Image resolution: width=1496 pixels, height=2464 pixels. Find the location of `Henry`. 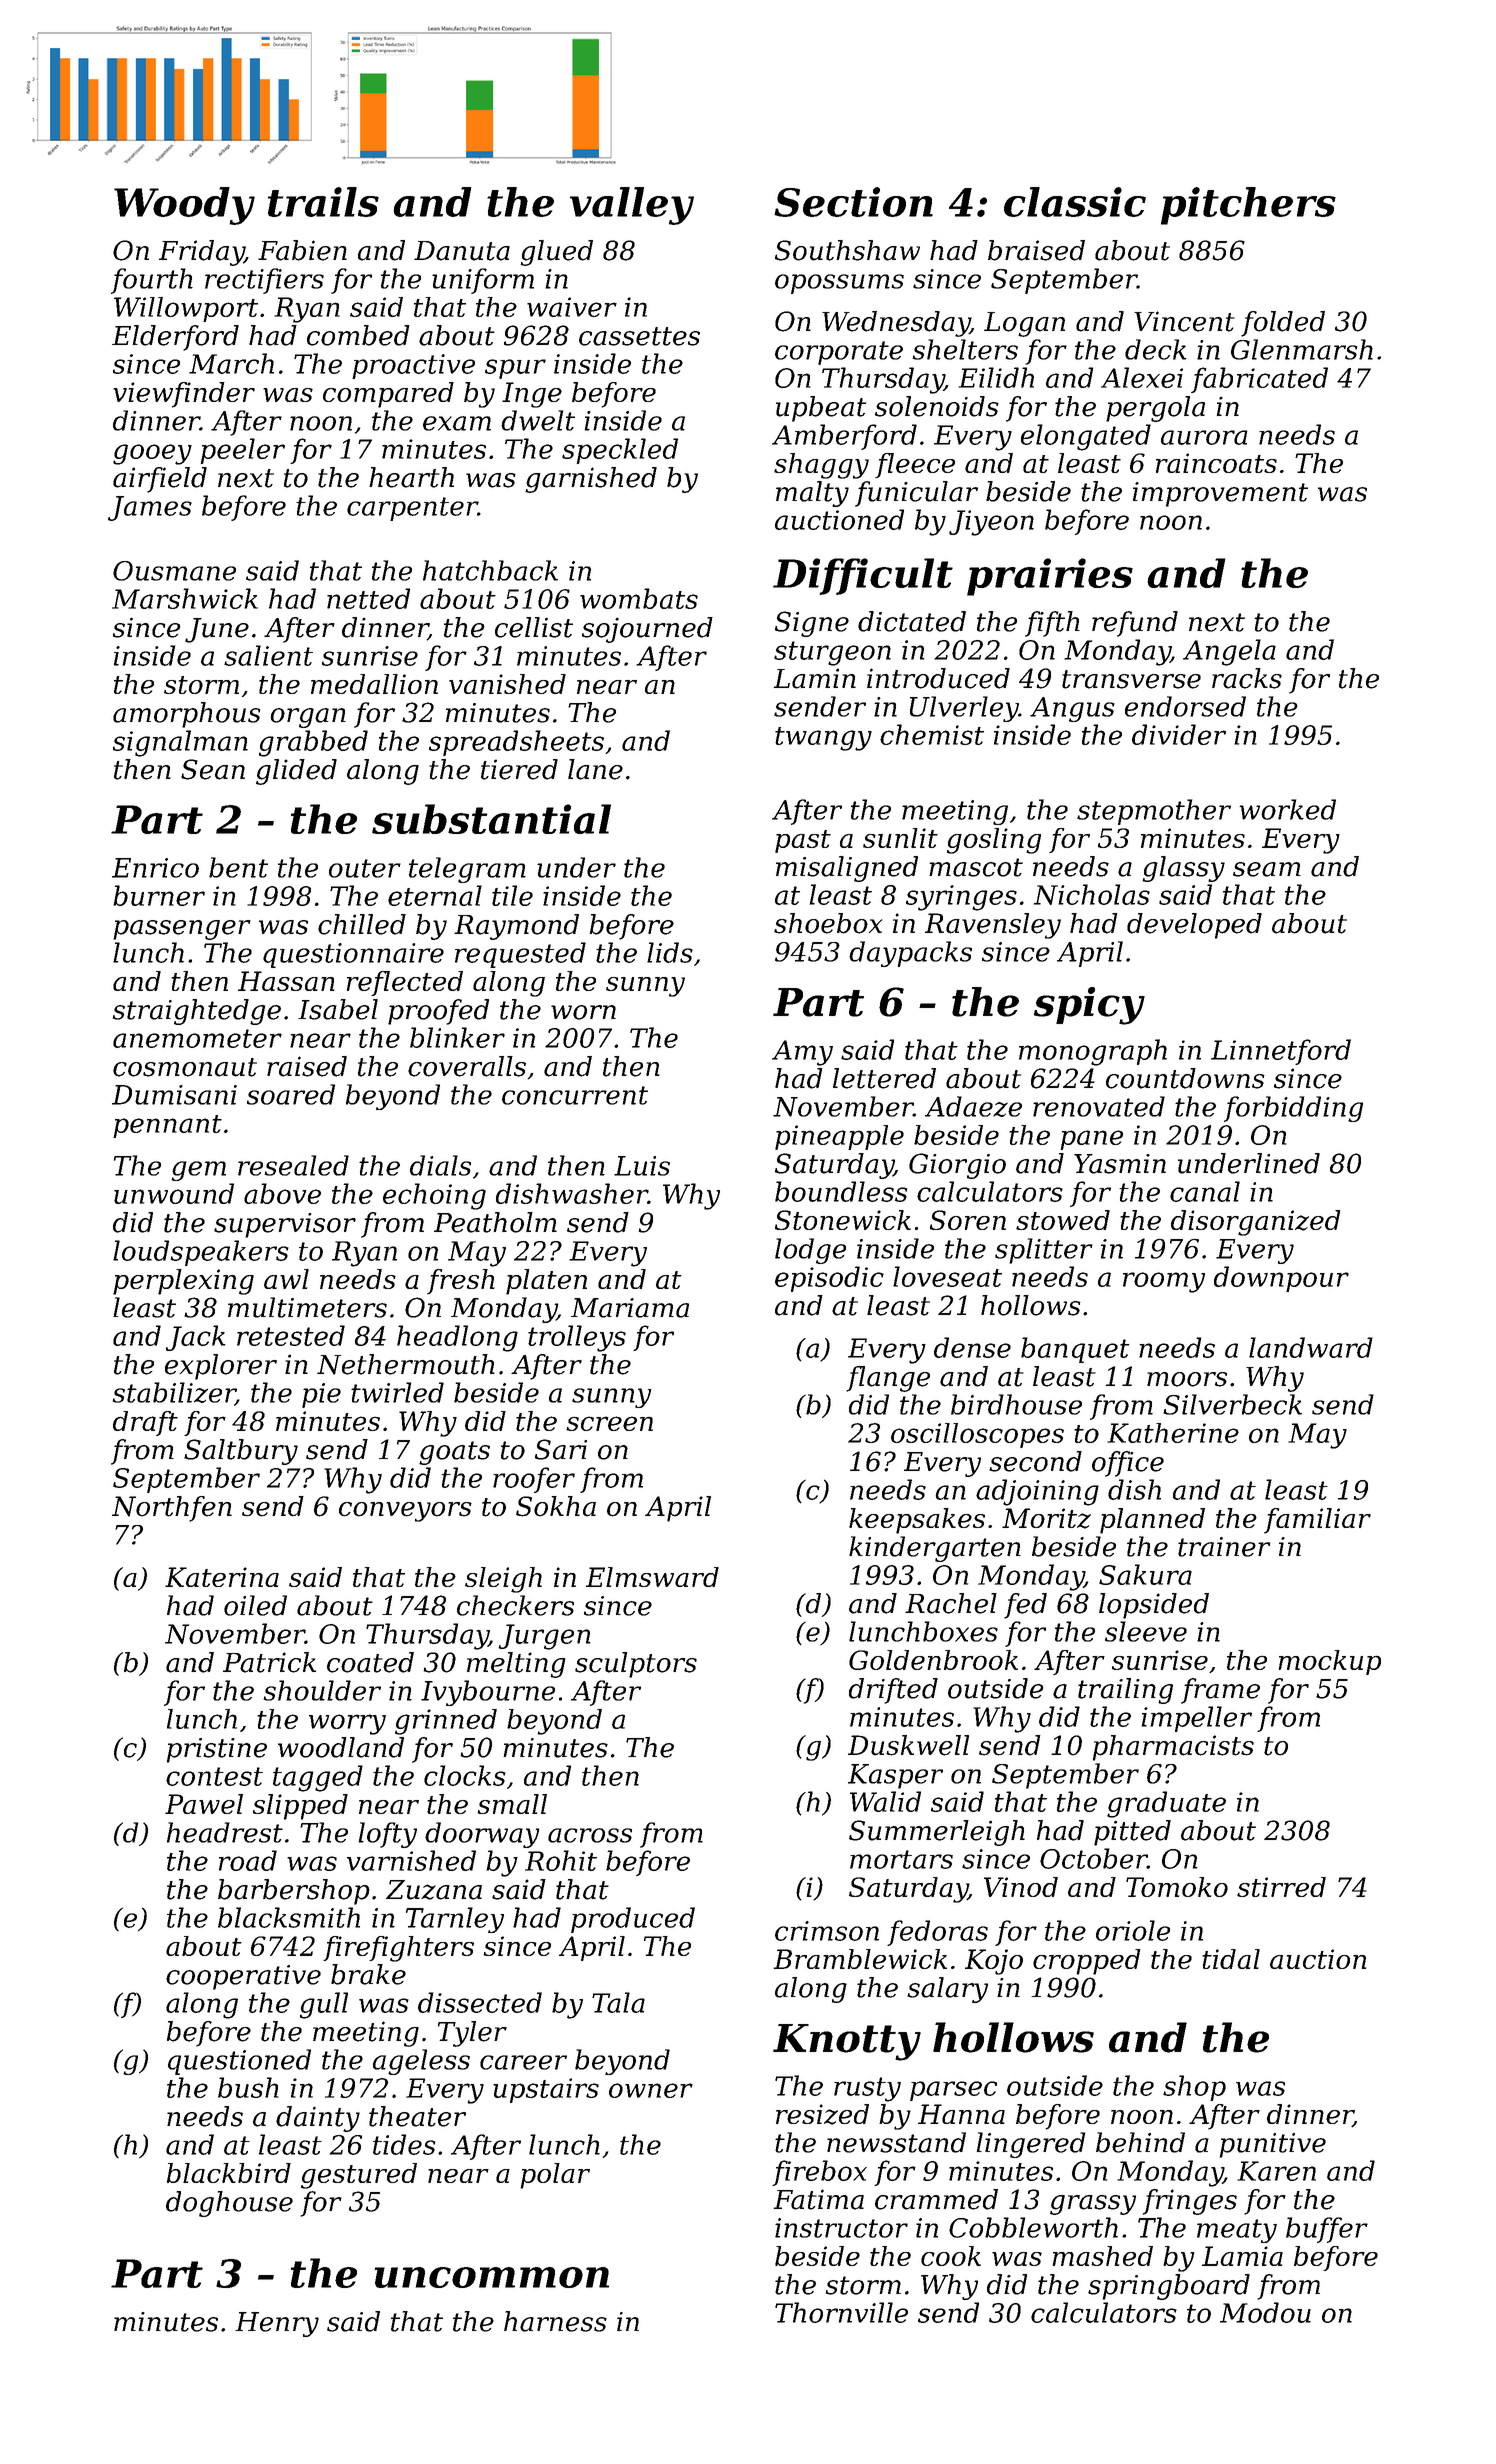

Henry is located at coordinates (277, 2324).
